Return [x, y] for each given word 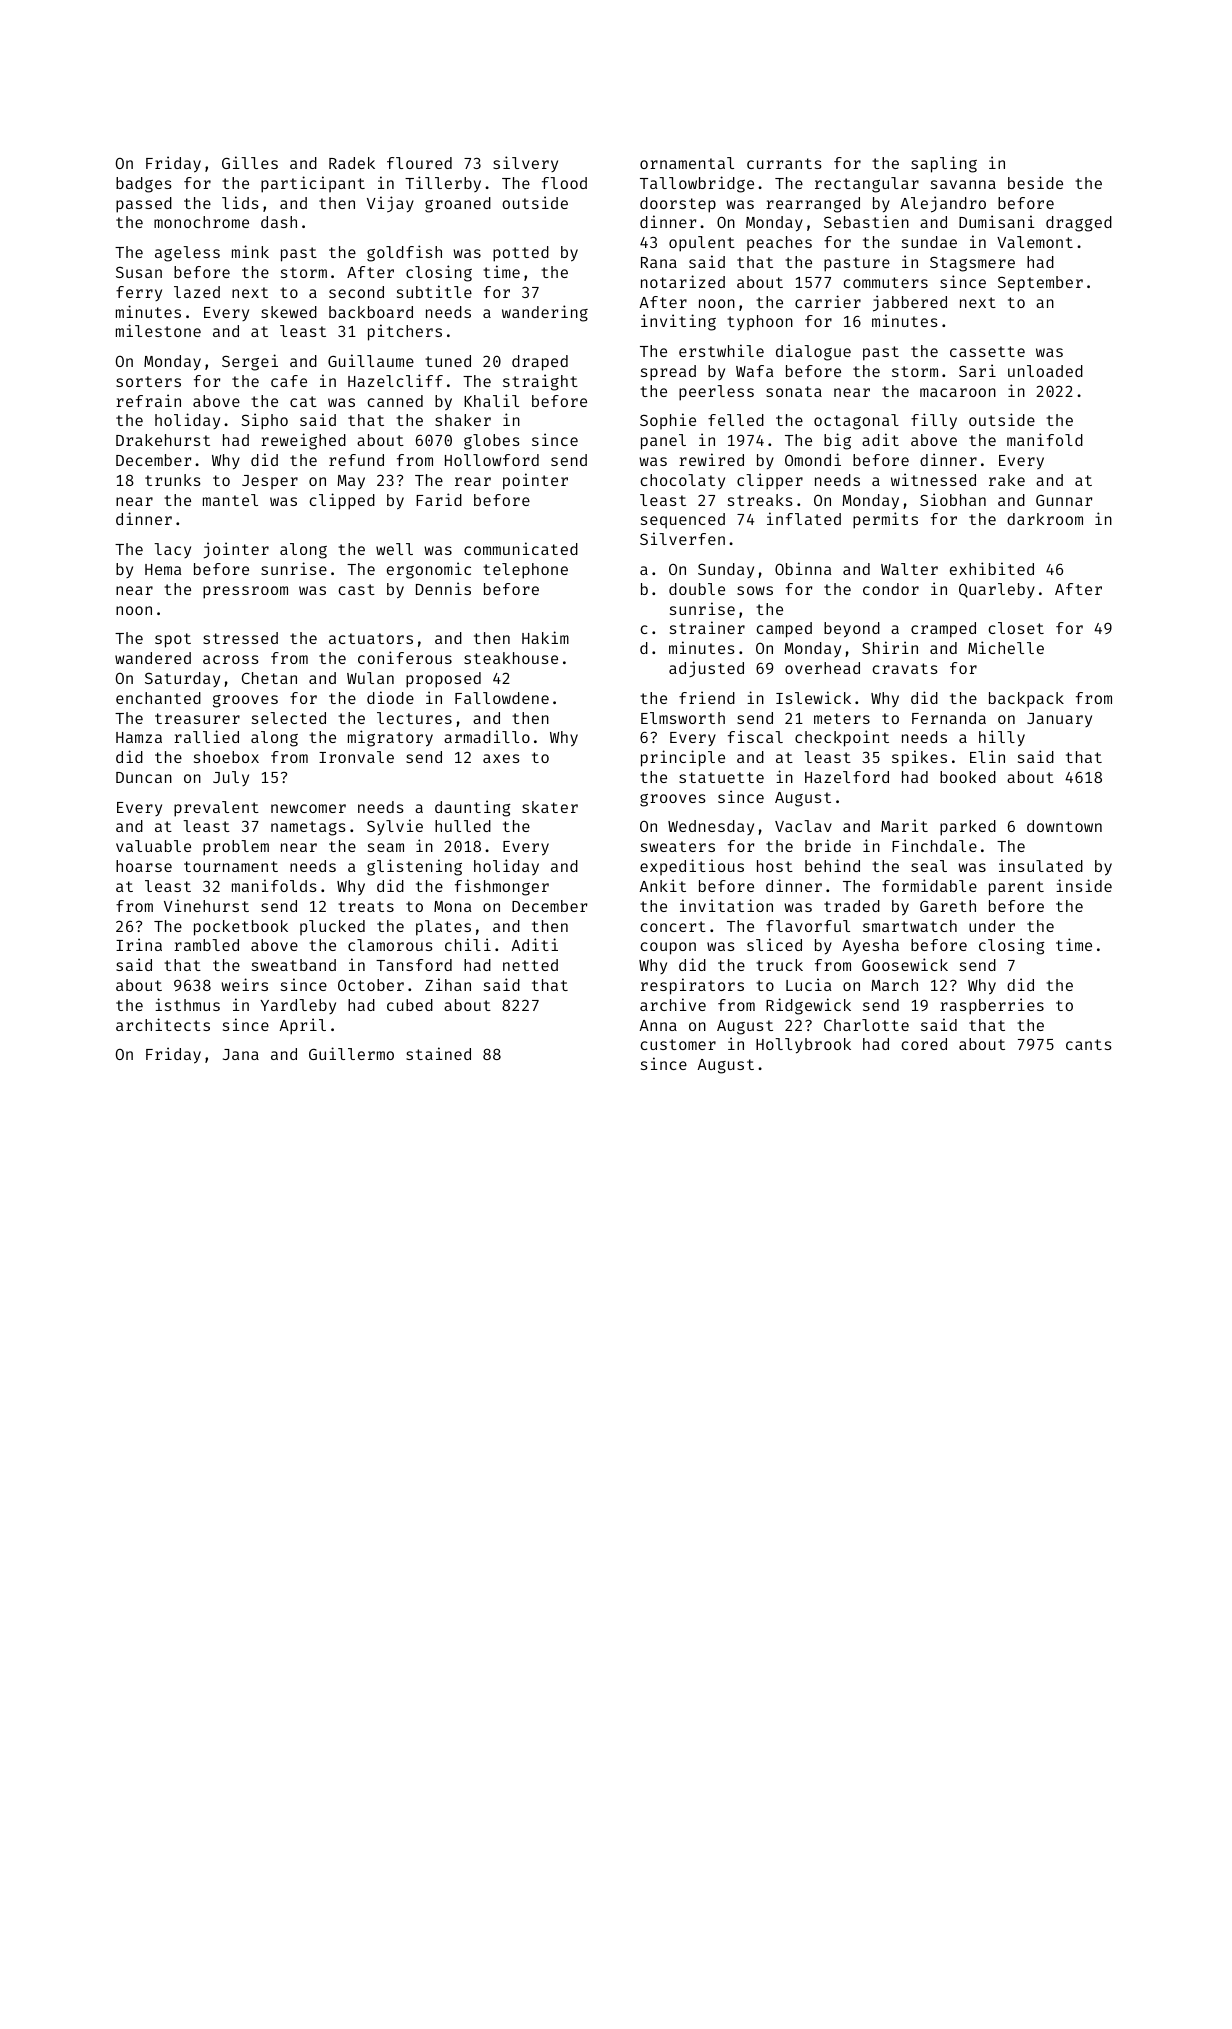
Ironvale [356, 757]
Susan [139, 272]
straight [540, 382]
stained [438, 1053]
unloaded [1045, 371]
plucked [332, 927]
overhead [822, 668]
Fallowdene [502, 698]
